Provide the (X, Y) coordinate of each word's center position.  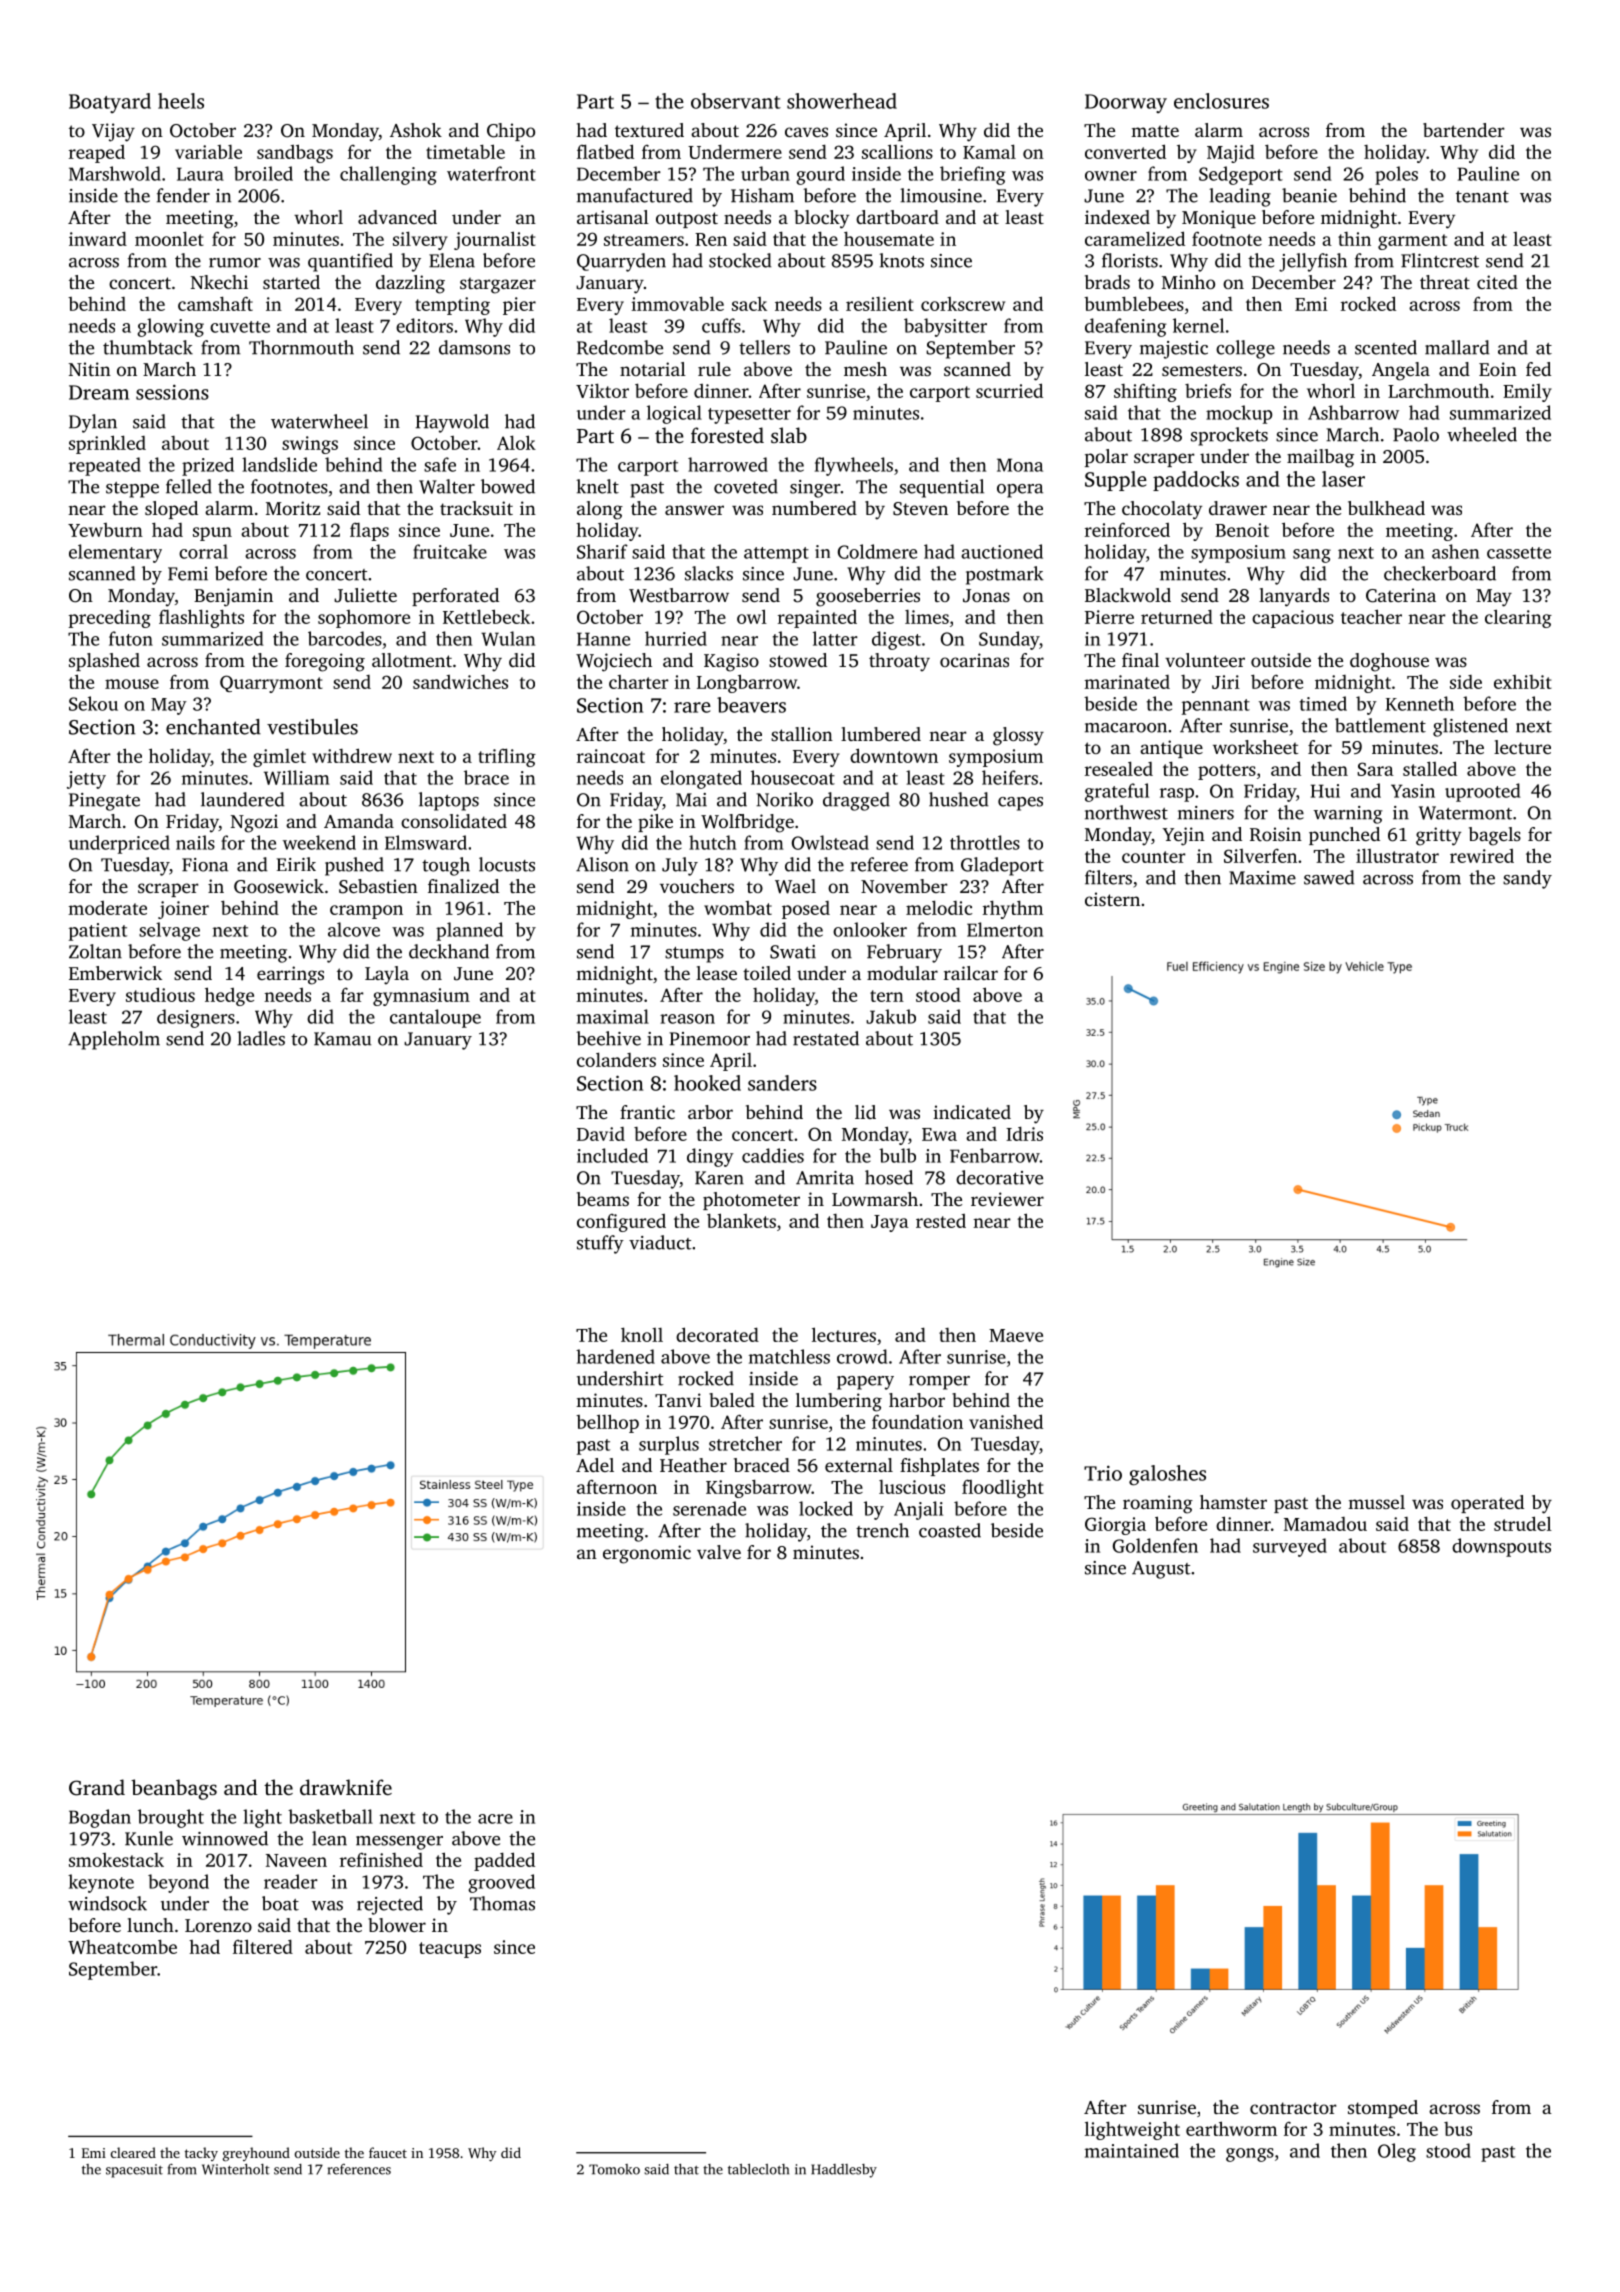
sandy (1527, 879)
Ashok (416, 130)
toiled (767, 973)
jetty (86, 780)
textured (649, 130)
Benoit (1242, 530)
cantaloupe (435, 1018)
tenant (1482, 197)
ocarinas (974, 660)
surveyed (1290, 1547)
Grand (97, 1787)
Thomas (502, 1903)
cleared (133, 2152)
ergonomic (647, 1554)
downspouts (1501, 1547)
